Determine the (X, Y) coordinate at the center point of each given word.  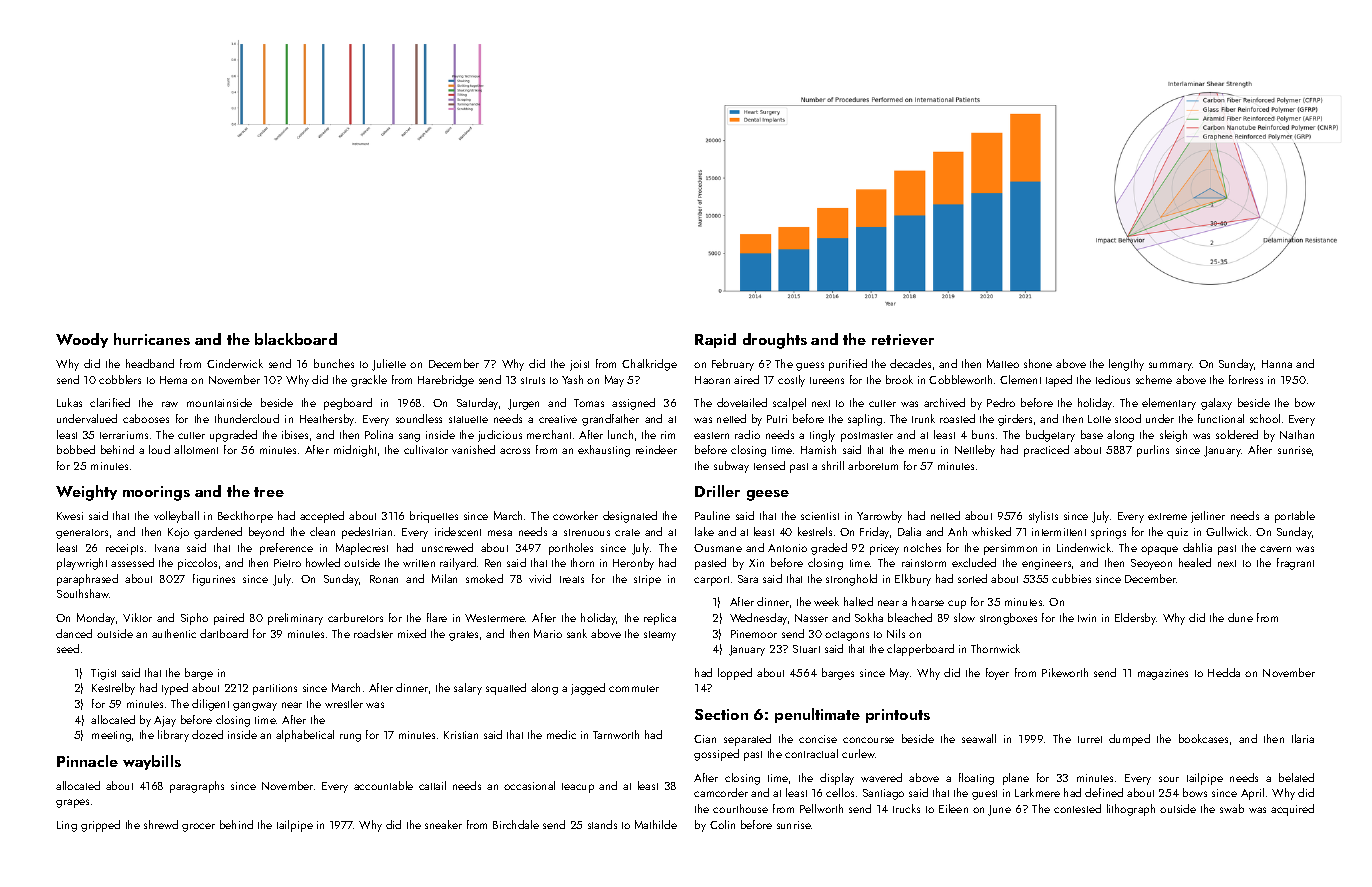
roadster (373, 633)
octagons (847, 636)
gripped (100, 826)
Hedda (1224, 672)
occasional (529, 785)
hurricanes (152, 339)
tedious (1113, 379)
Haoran (712, 380)
